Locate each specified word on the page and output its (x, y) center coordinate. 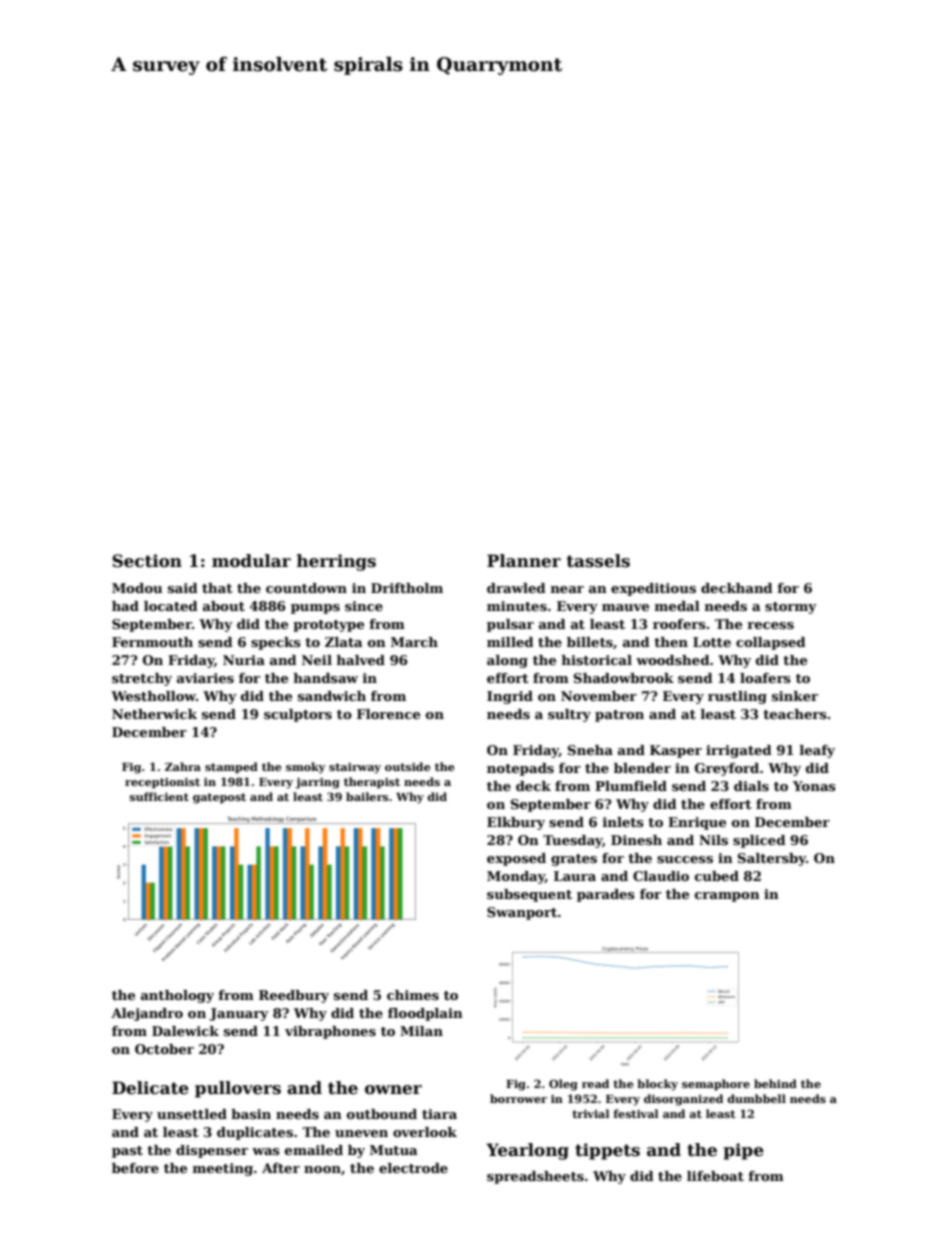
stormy (791, 608)
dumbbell (756, 1098)
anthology (177, 996)
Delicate (150, 1088)
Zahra (183, 766)
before (135, 1168)
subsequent (529, 895)
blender (642, 768)
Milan (421, 1031)
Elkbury (516, 823)
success (685, 859)
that (217, 588)
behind (775, 1083)
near (567, 589)
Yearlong (527, 1151)
